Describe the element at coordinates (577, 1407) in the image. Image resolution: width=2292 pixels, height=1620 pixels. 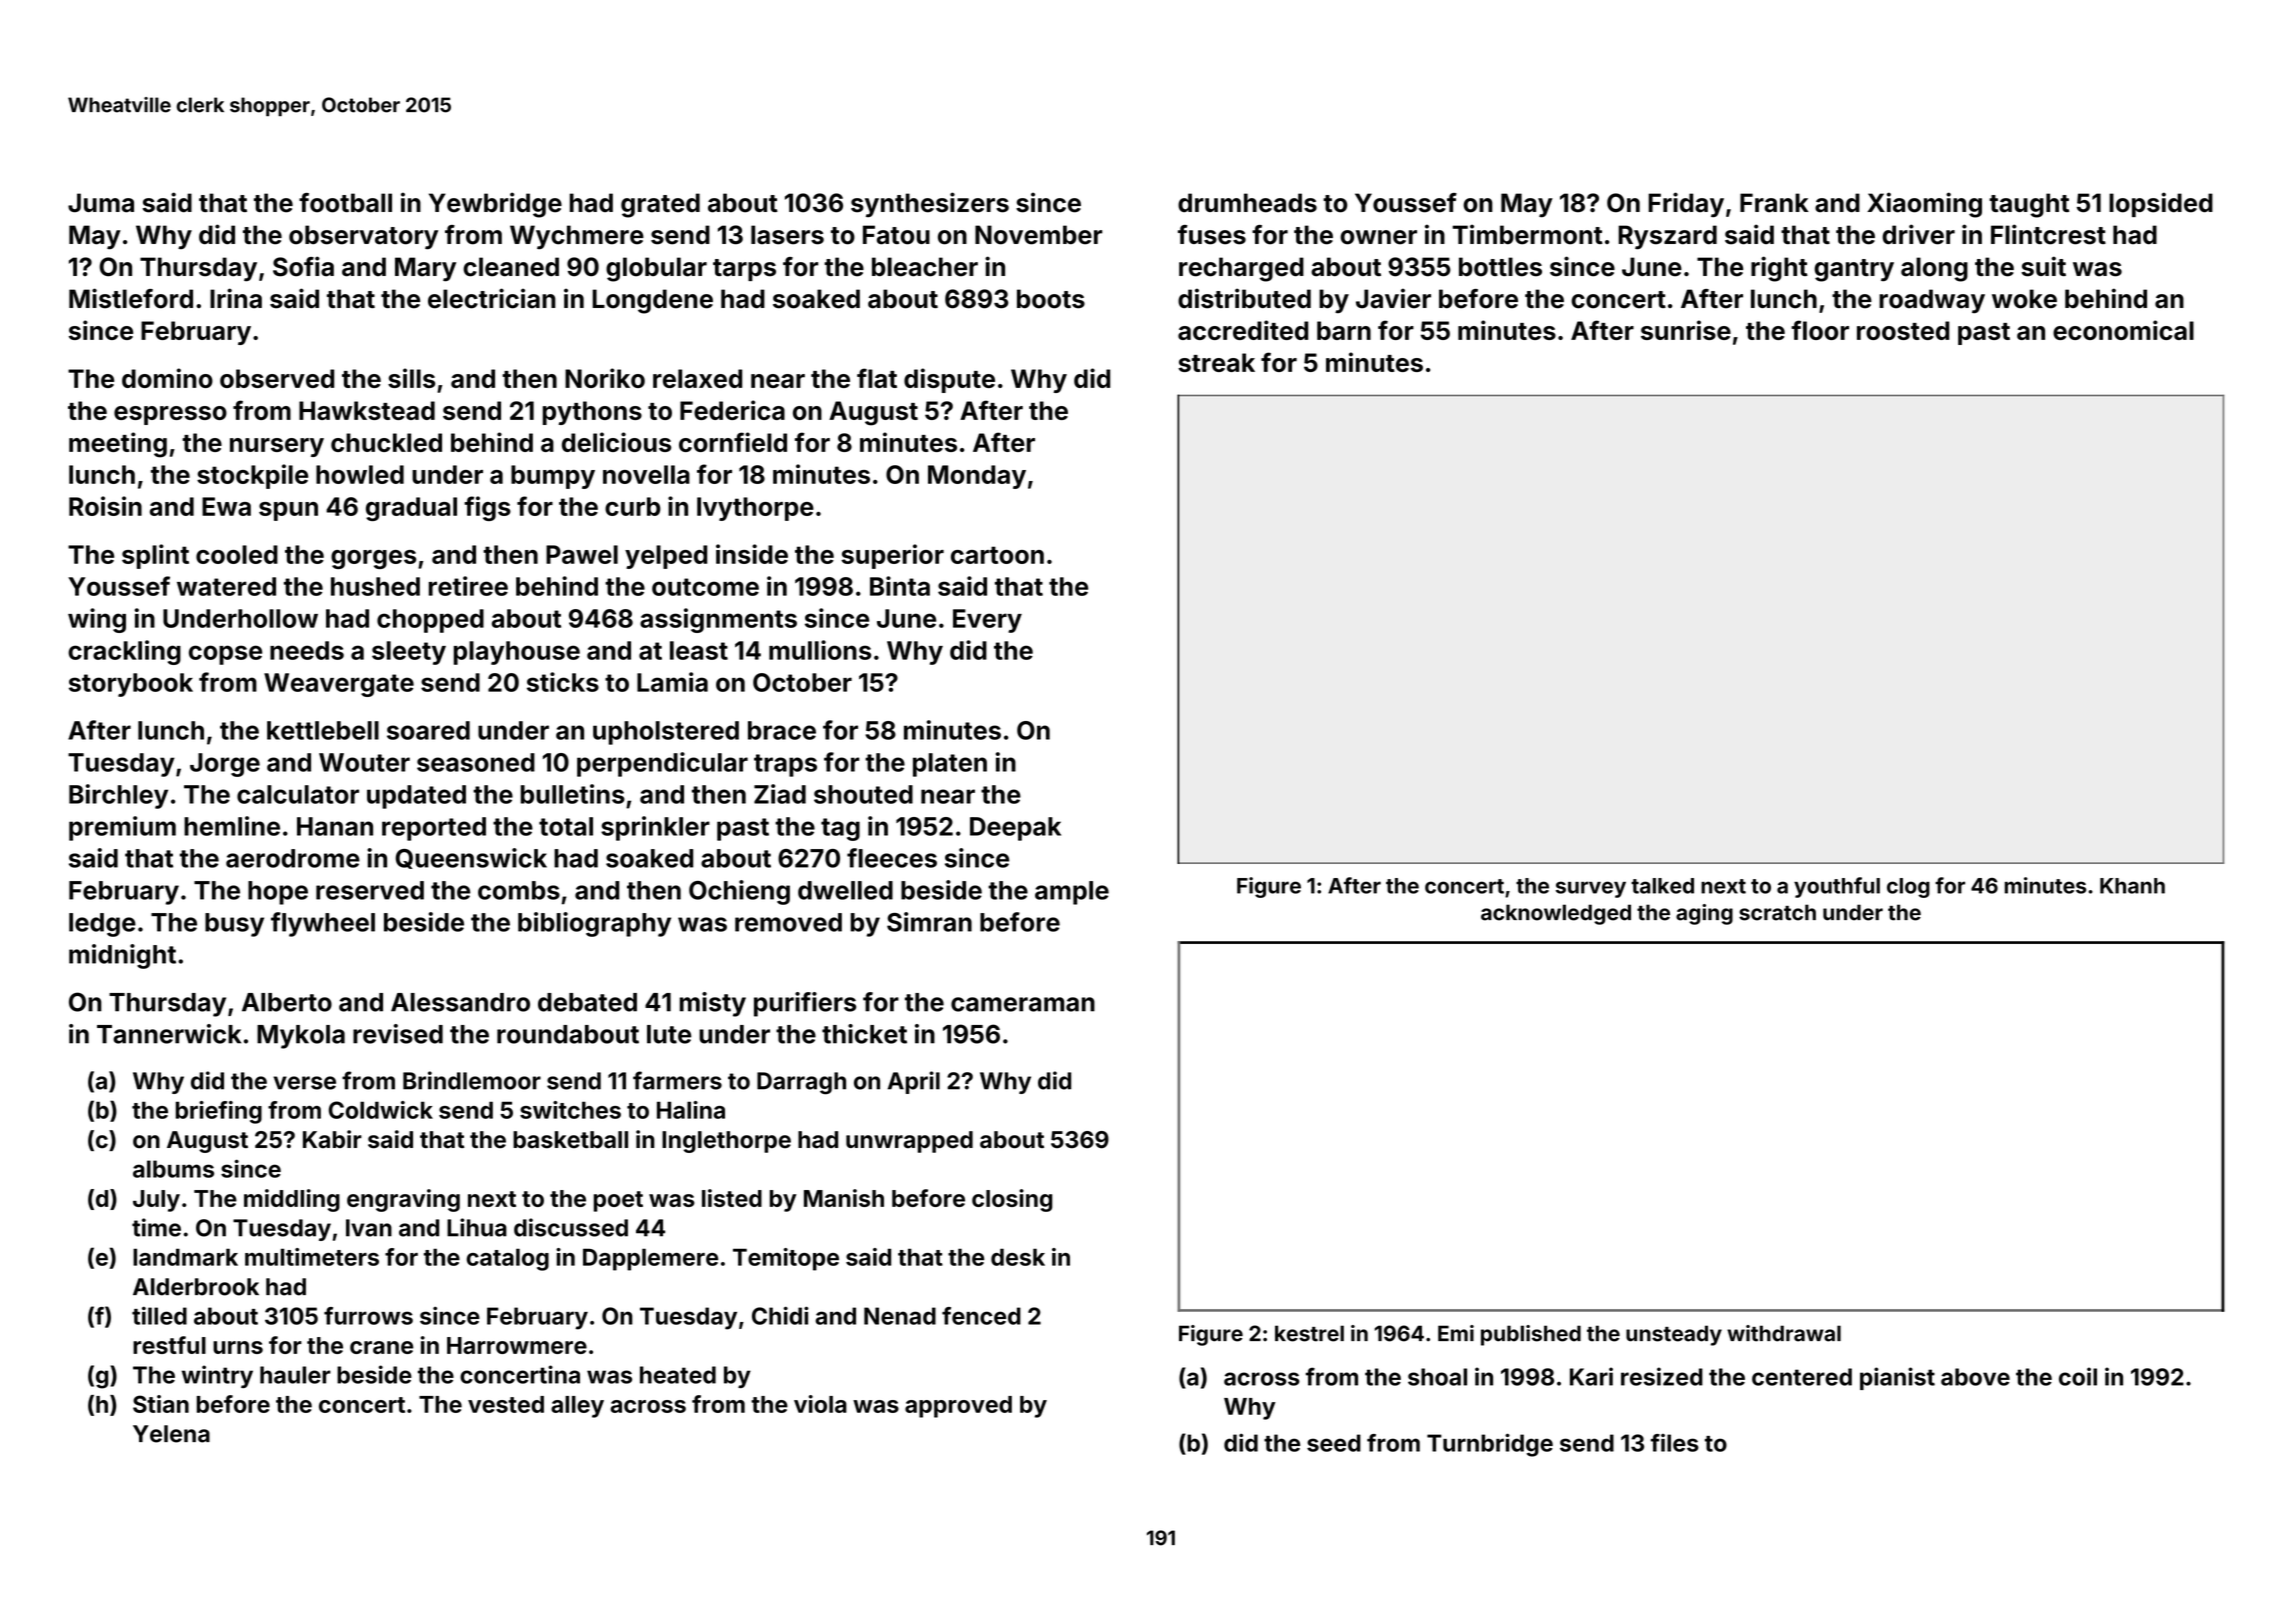
I see `alley` at that location.
